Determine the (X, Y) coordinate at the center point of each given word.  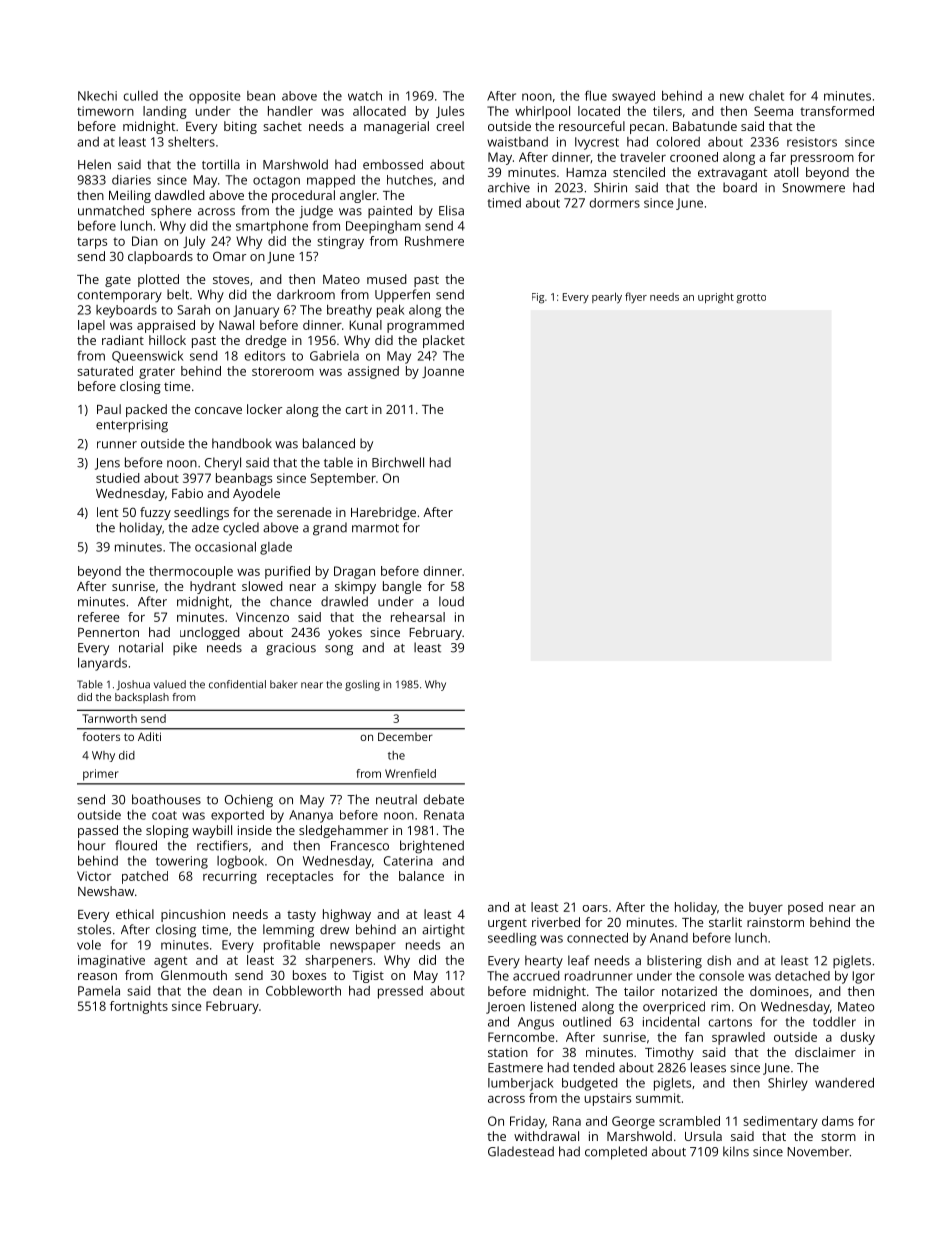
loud (451, 601)
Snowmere (813, 188)
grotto (751, 299)
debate (444, 799)
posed (805, 908)
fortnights (139, 1007)
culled (141, 96)
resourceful (592, 126)
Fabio (187, 493)
